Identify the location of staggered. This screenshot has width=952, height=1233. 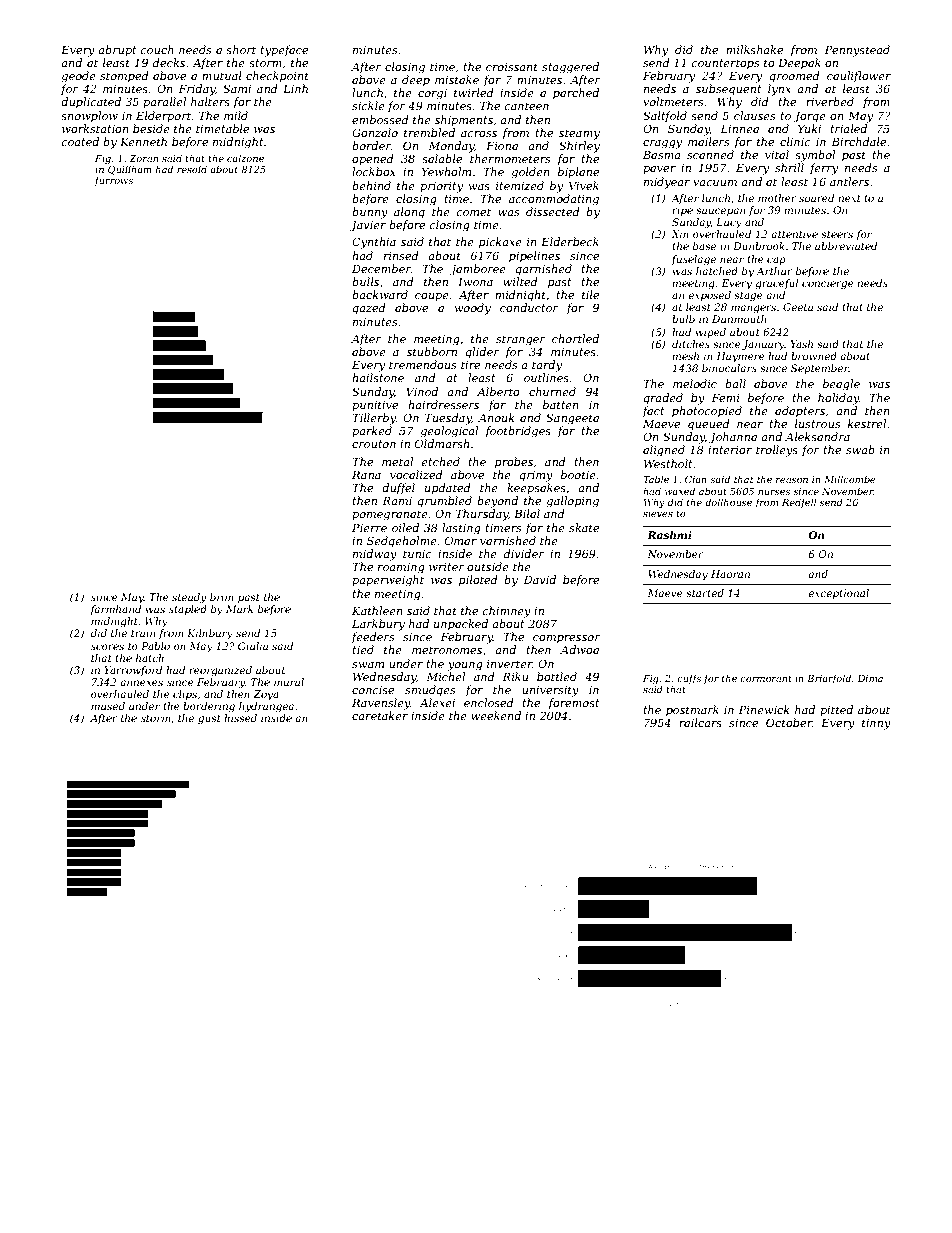
(570, 68).
